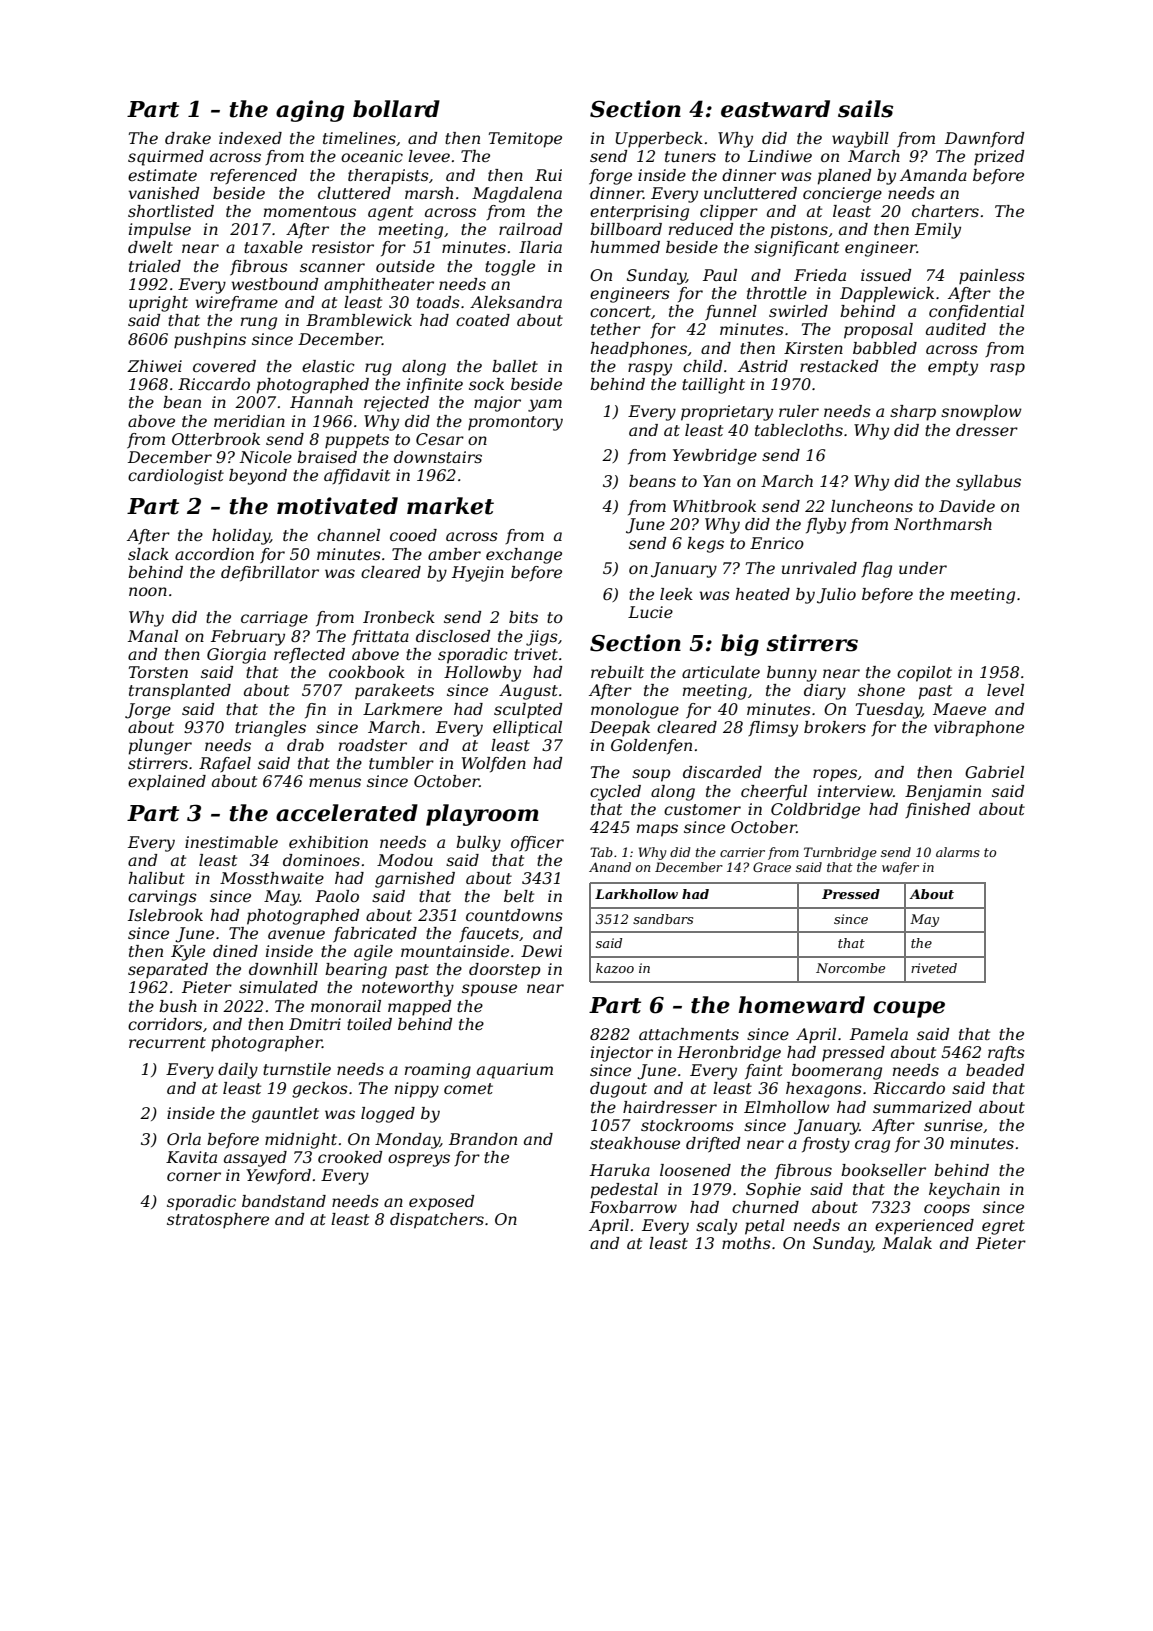 Image resolution: width=1153 pixels, height=1631 pixels. Describe the element at coordinates (396, 109) in the screenshot. I see `bollard` at that location.
